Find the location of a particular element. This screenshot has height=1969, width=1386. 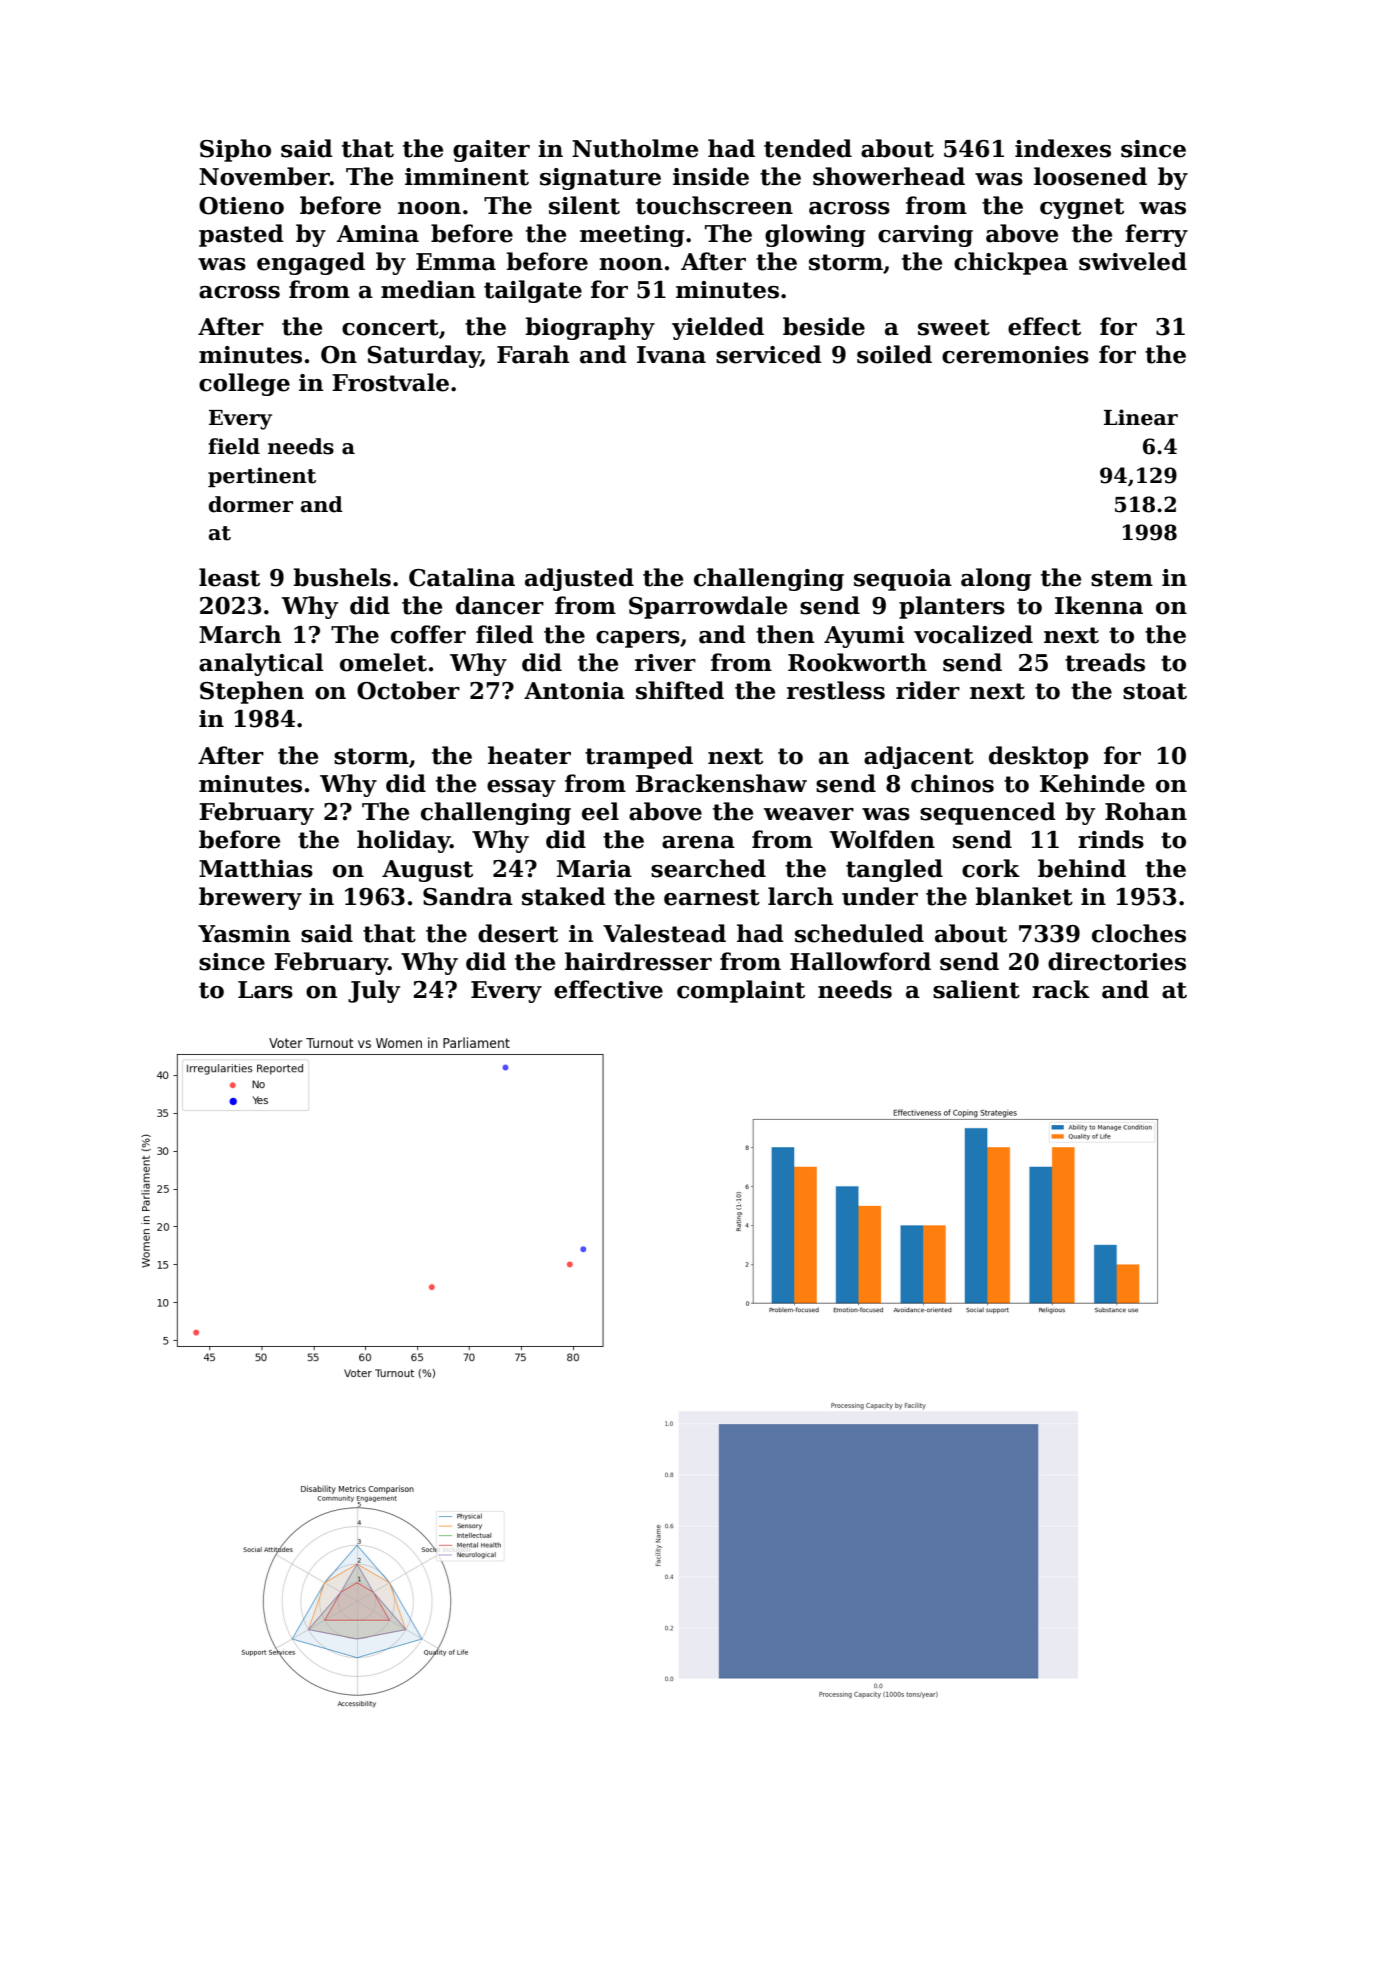

stem is located at coordinates (1122, 578).
